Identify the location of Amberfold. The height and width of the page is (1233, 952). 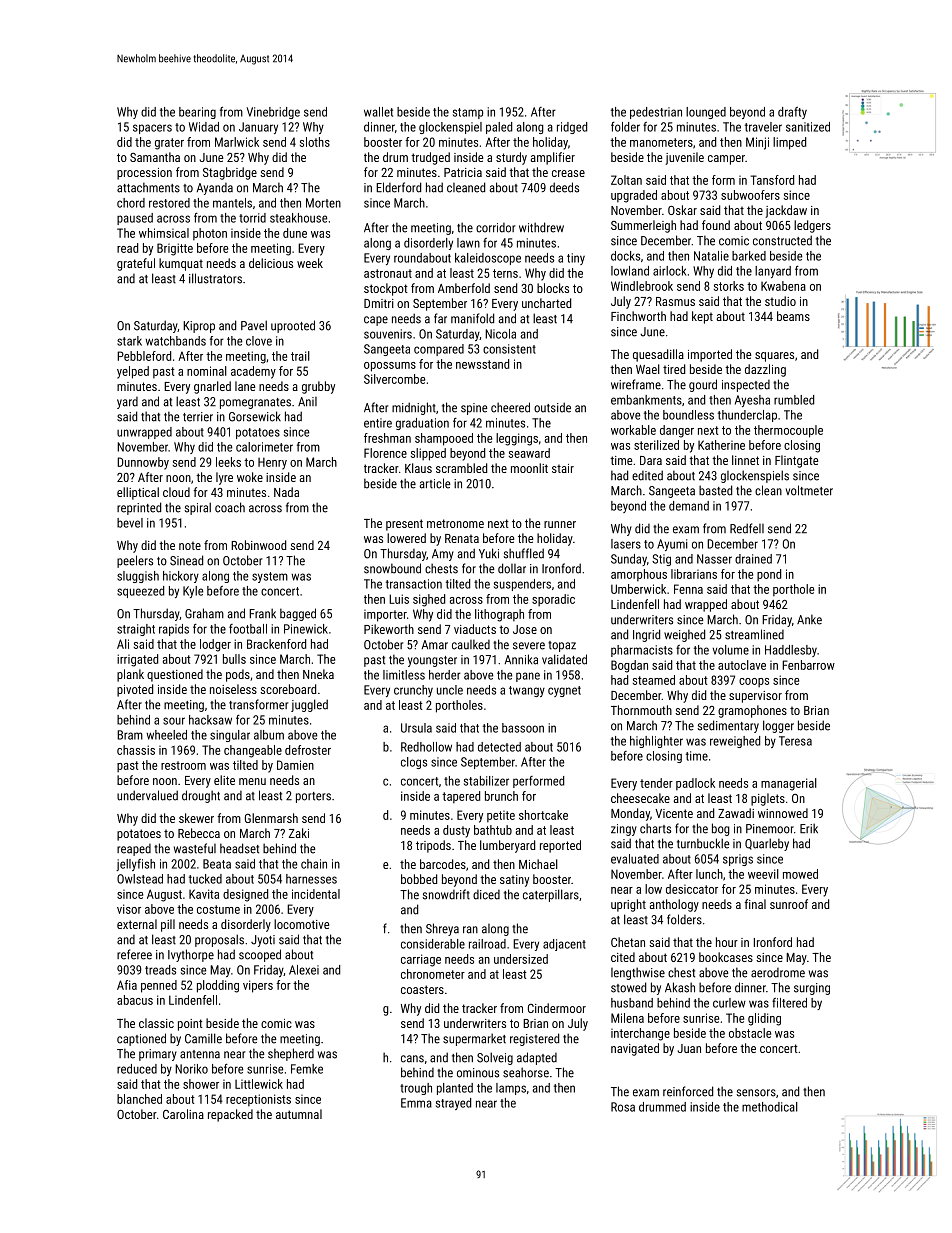
(464, 288).
